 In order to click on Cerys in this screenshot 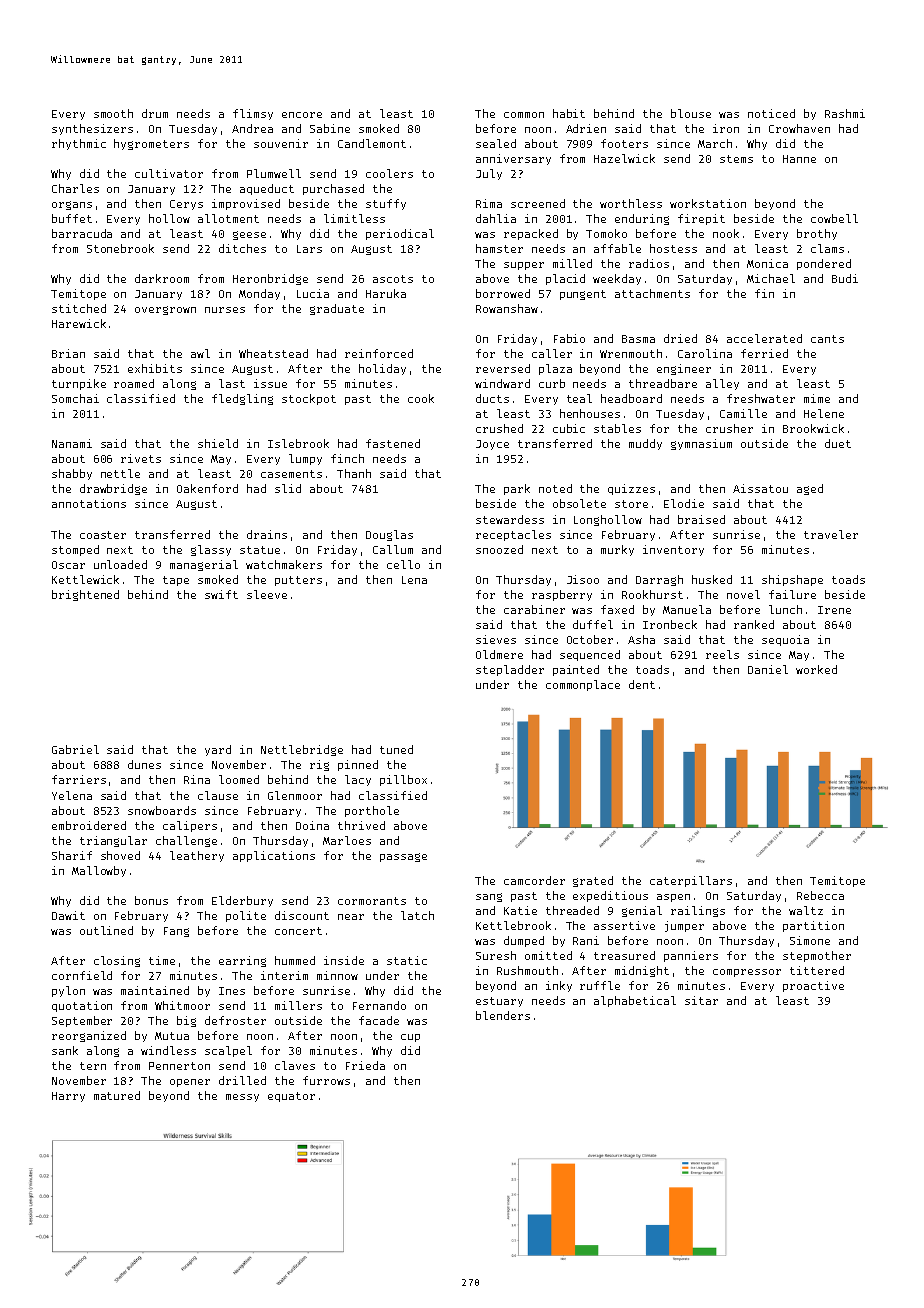, I will do `click(186, 205)`.
